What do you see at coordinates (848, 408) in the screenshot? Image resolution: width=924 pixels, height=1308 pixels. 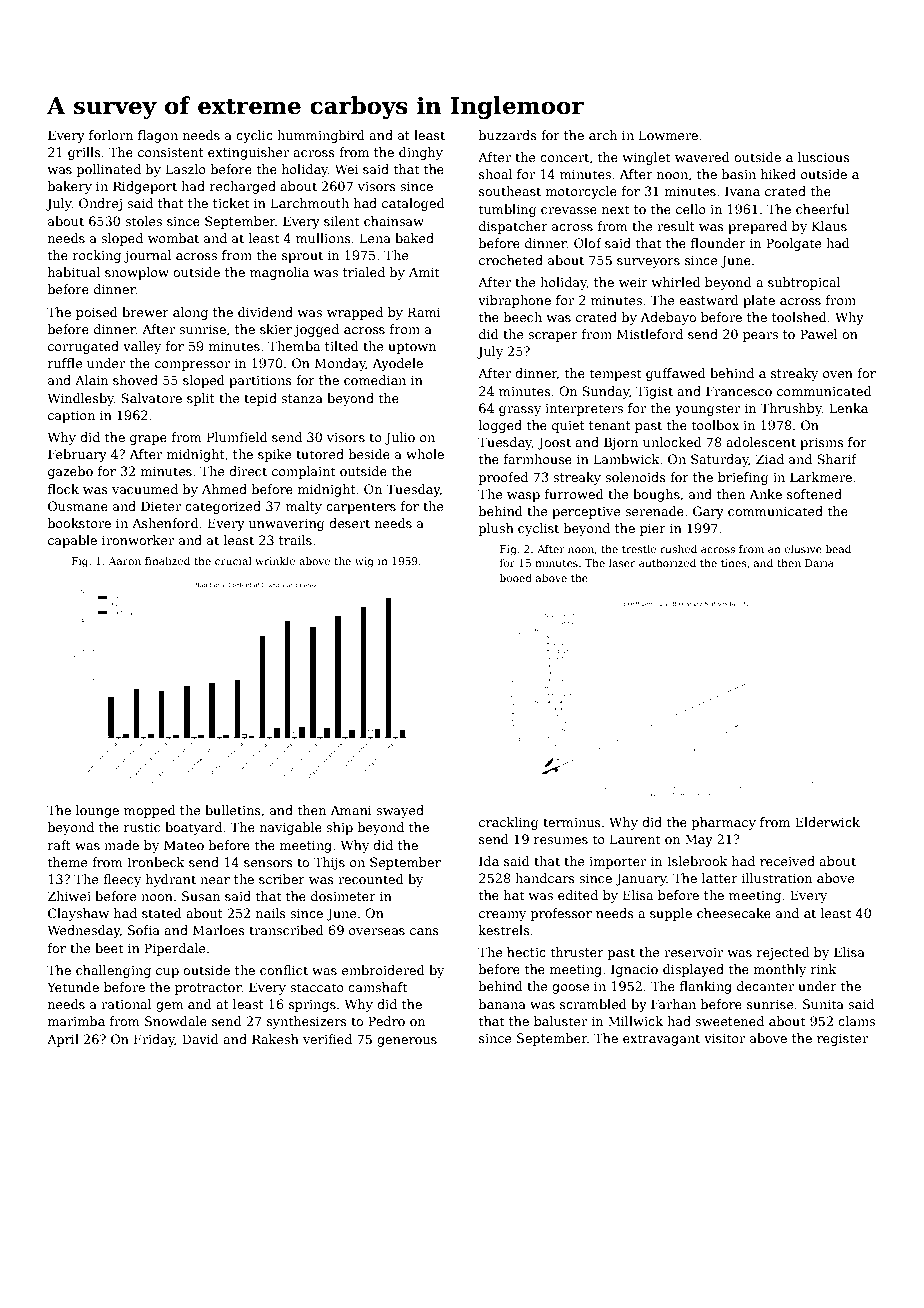 I see `Lenka` at bounding box center [848, 408].
